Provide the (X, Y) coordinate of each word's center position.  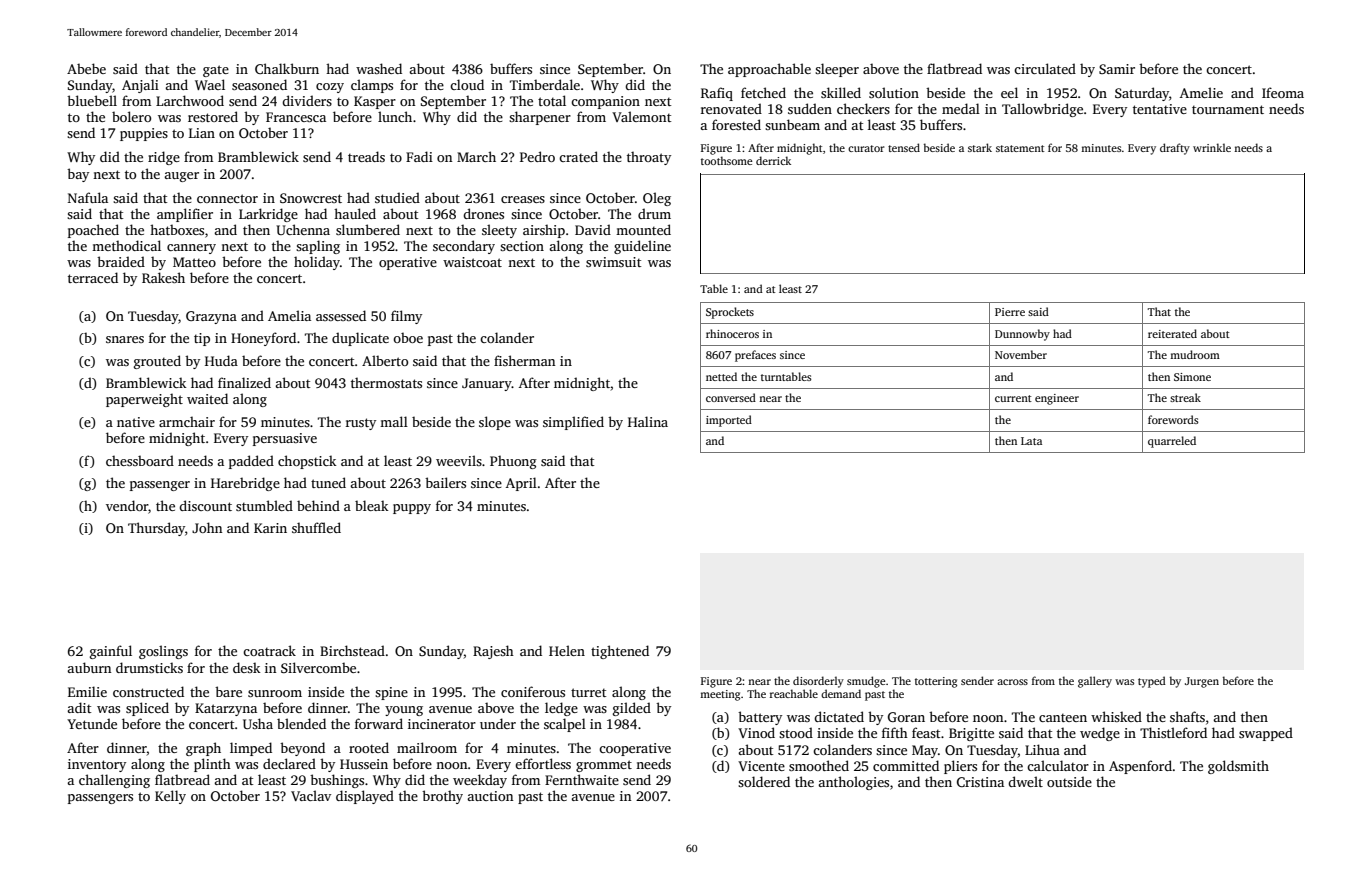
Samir (1117, 69)
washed (379, 68)
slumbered (368, 229)
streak (1185, 397)
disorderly (818, 682)
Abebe (86, 68)
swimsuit (613, 262)
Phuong (513, 462)
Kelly (170, 797)
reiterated (1172, 333)
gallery (1095, 682)
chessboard (140, 460)
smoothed (819, 765)
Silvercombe (318, 667)
